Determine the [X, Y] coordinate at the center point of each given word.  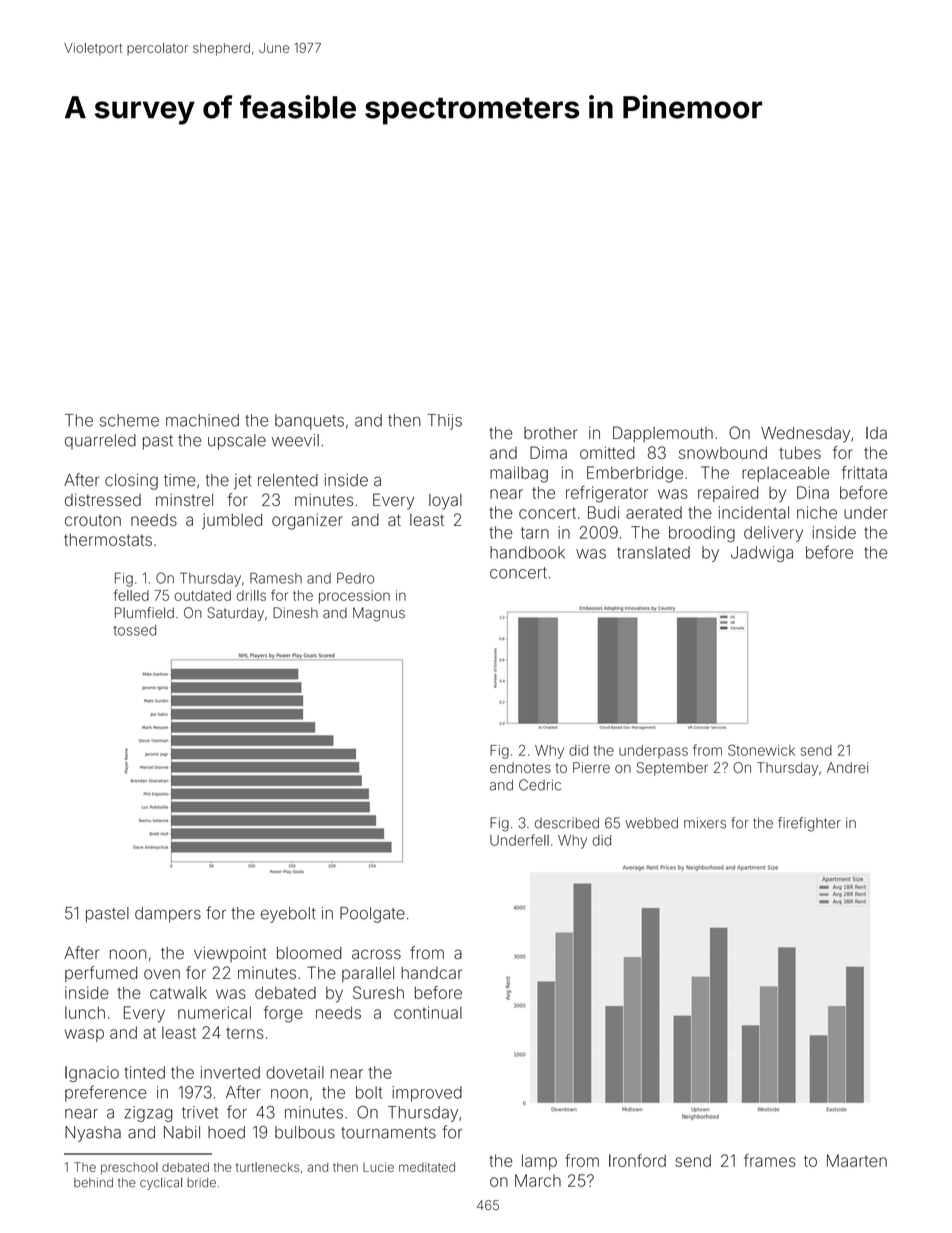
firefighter [809, 824]
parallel [368, 974]
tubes [800, 453]
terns [245, 1033]
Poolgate [372, 915]
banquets [309, 422]
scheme [129, 420]
